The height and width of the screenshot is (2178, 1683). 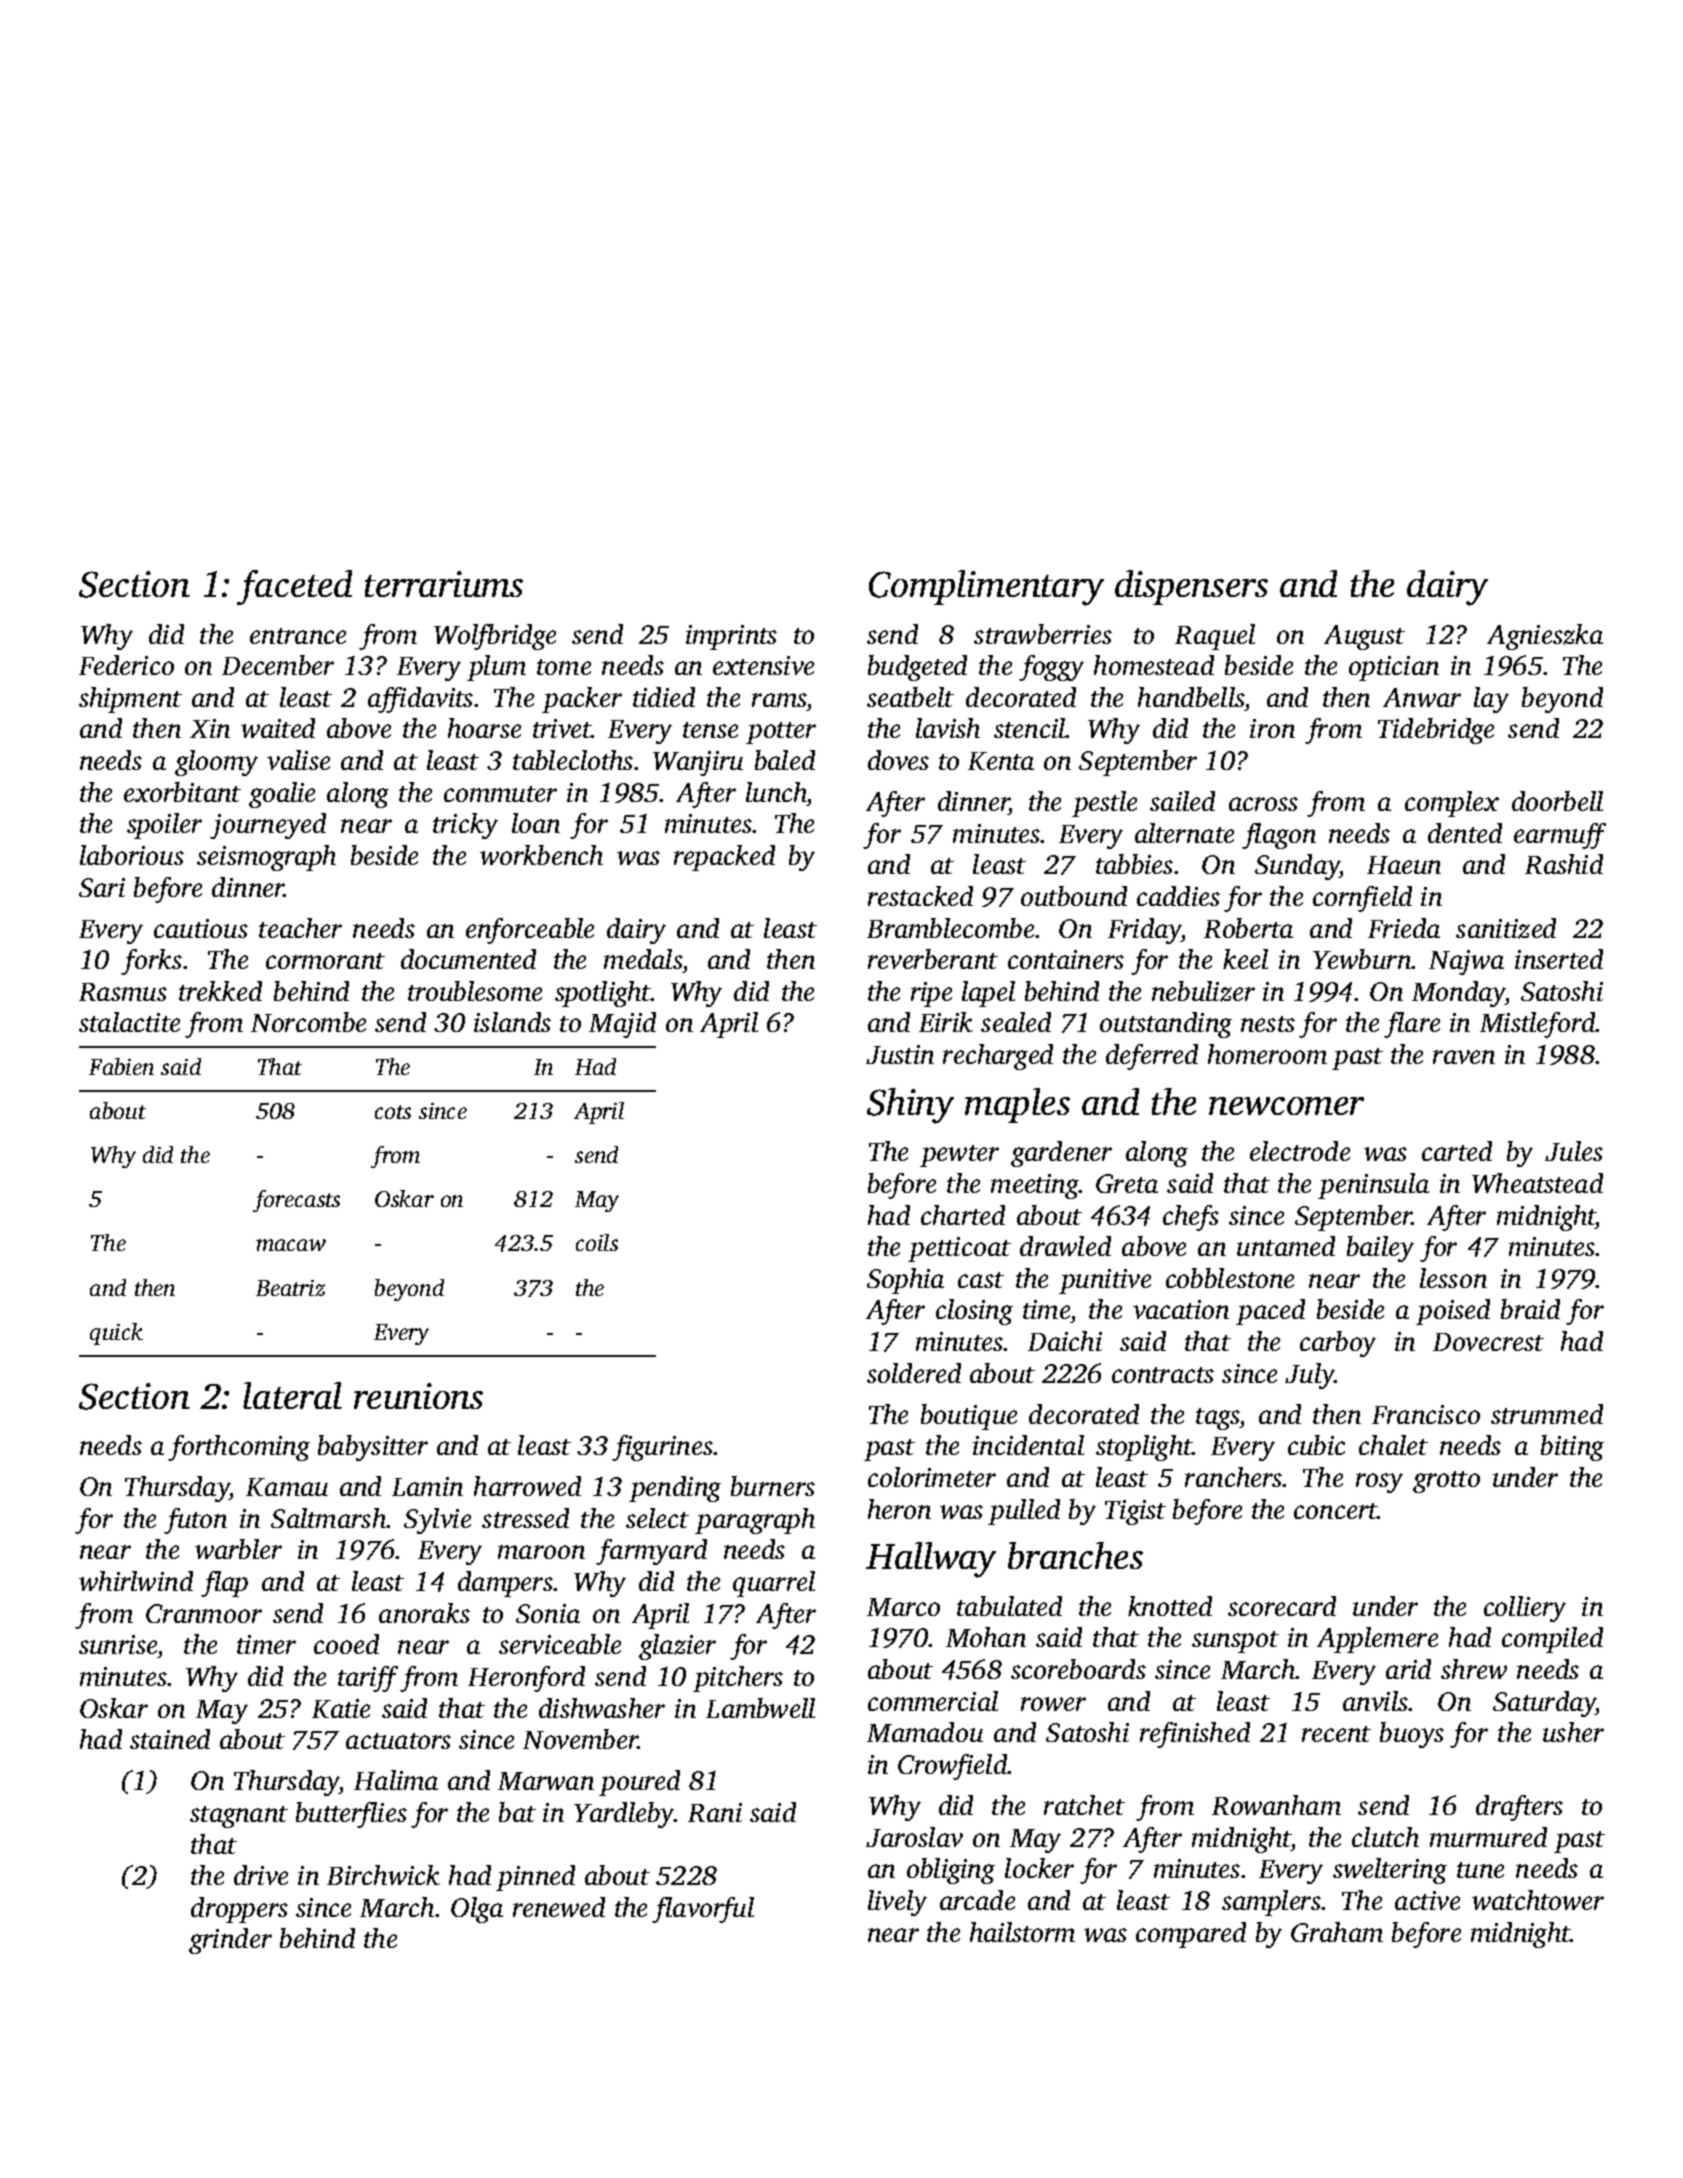 What do you see at coordinates (1182, 801) in the screenshot?
I see `sailed` at bounding box center [1182, 801].
